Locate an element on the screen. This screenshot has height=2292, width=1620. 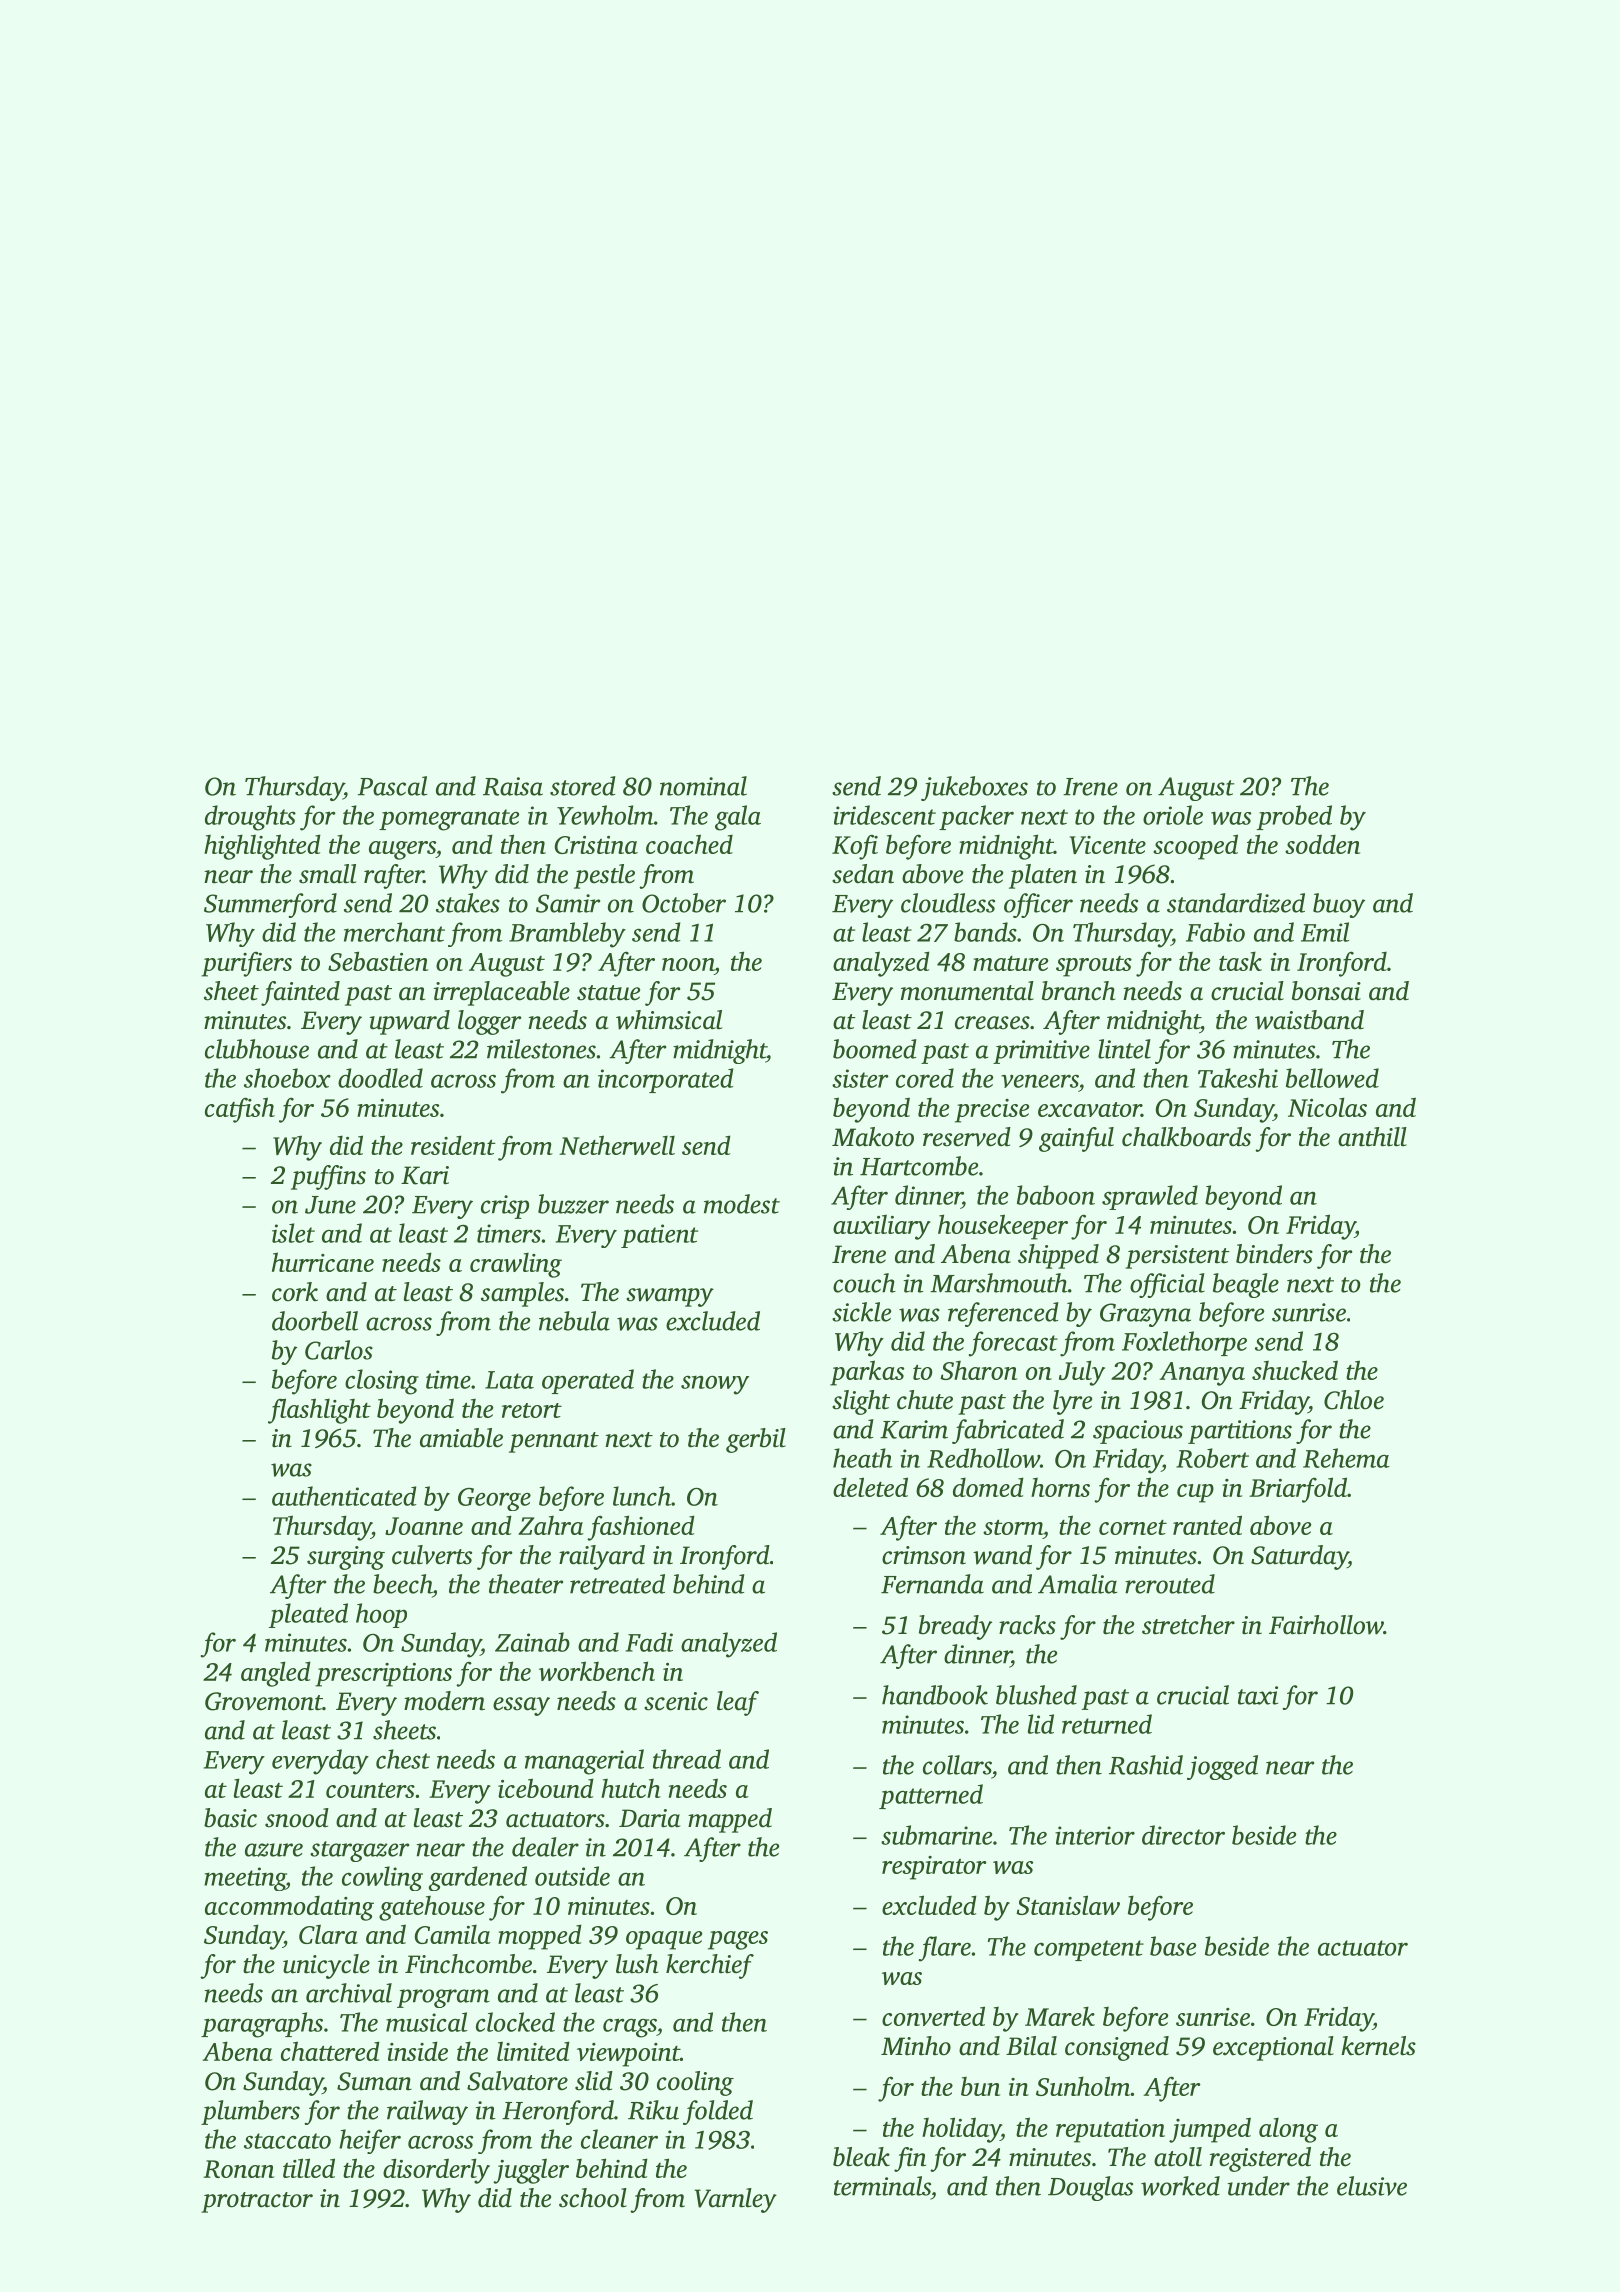
lunch is located at coordinates (642, 1496).
